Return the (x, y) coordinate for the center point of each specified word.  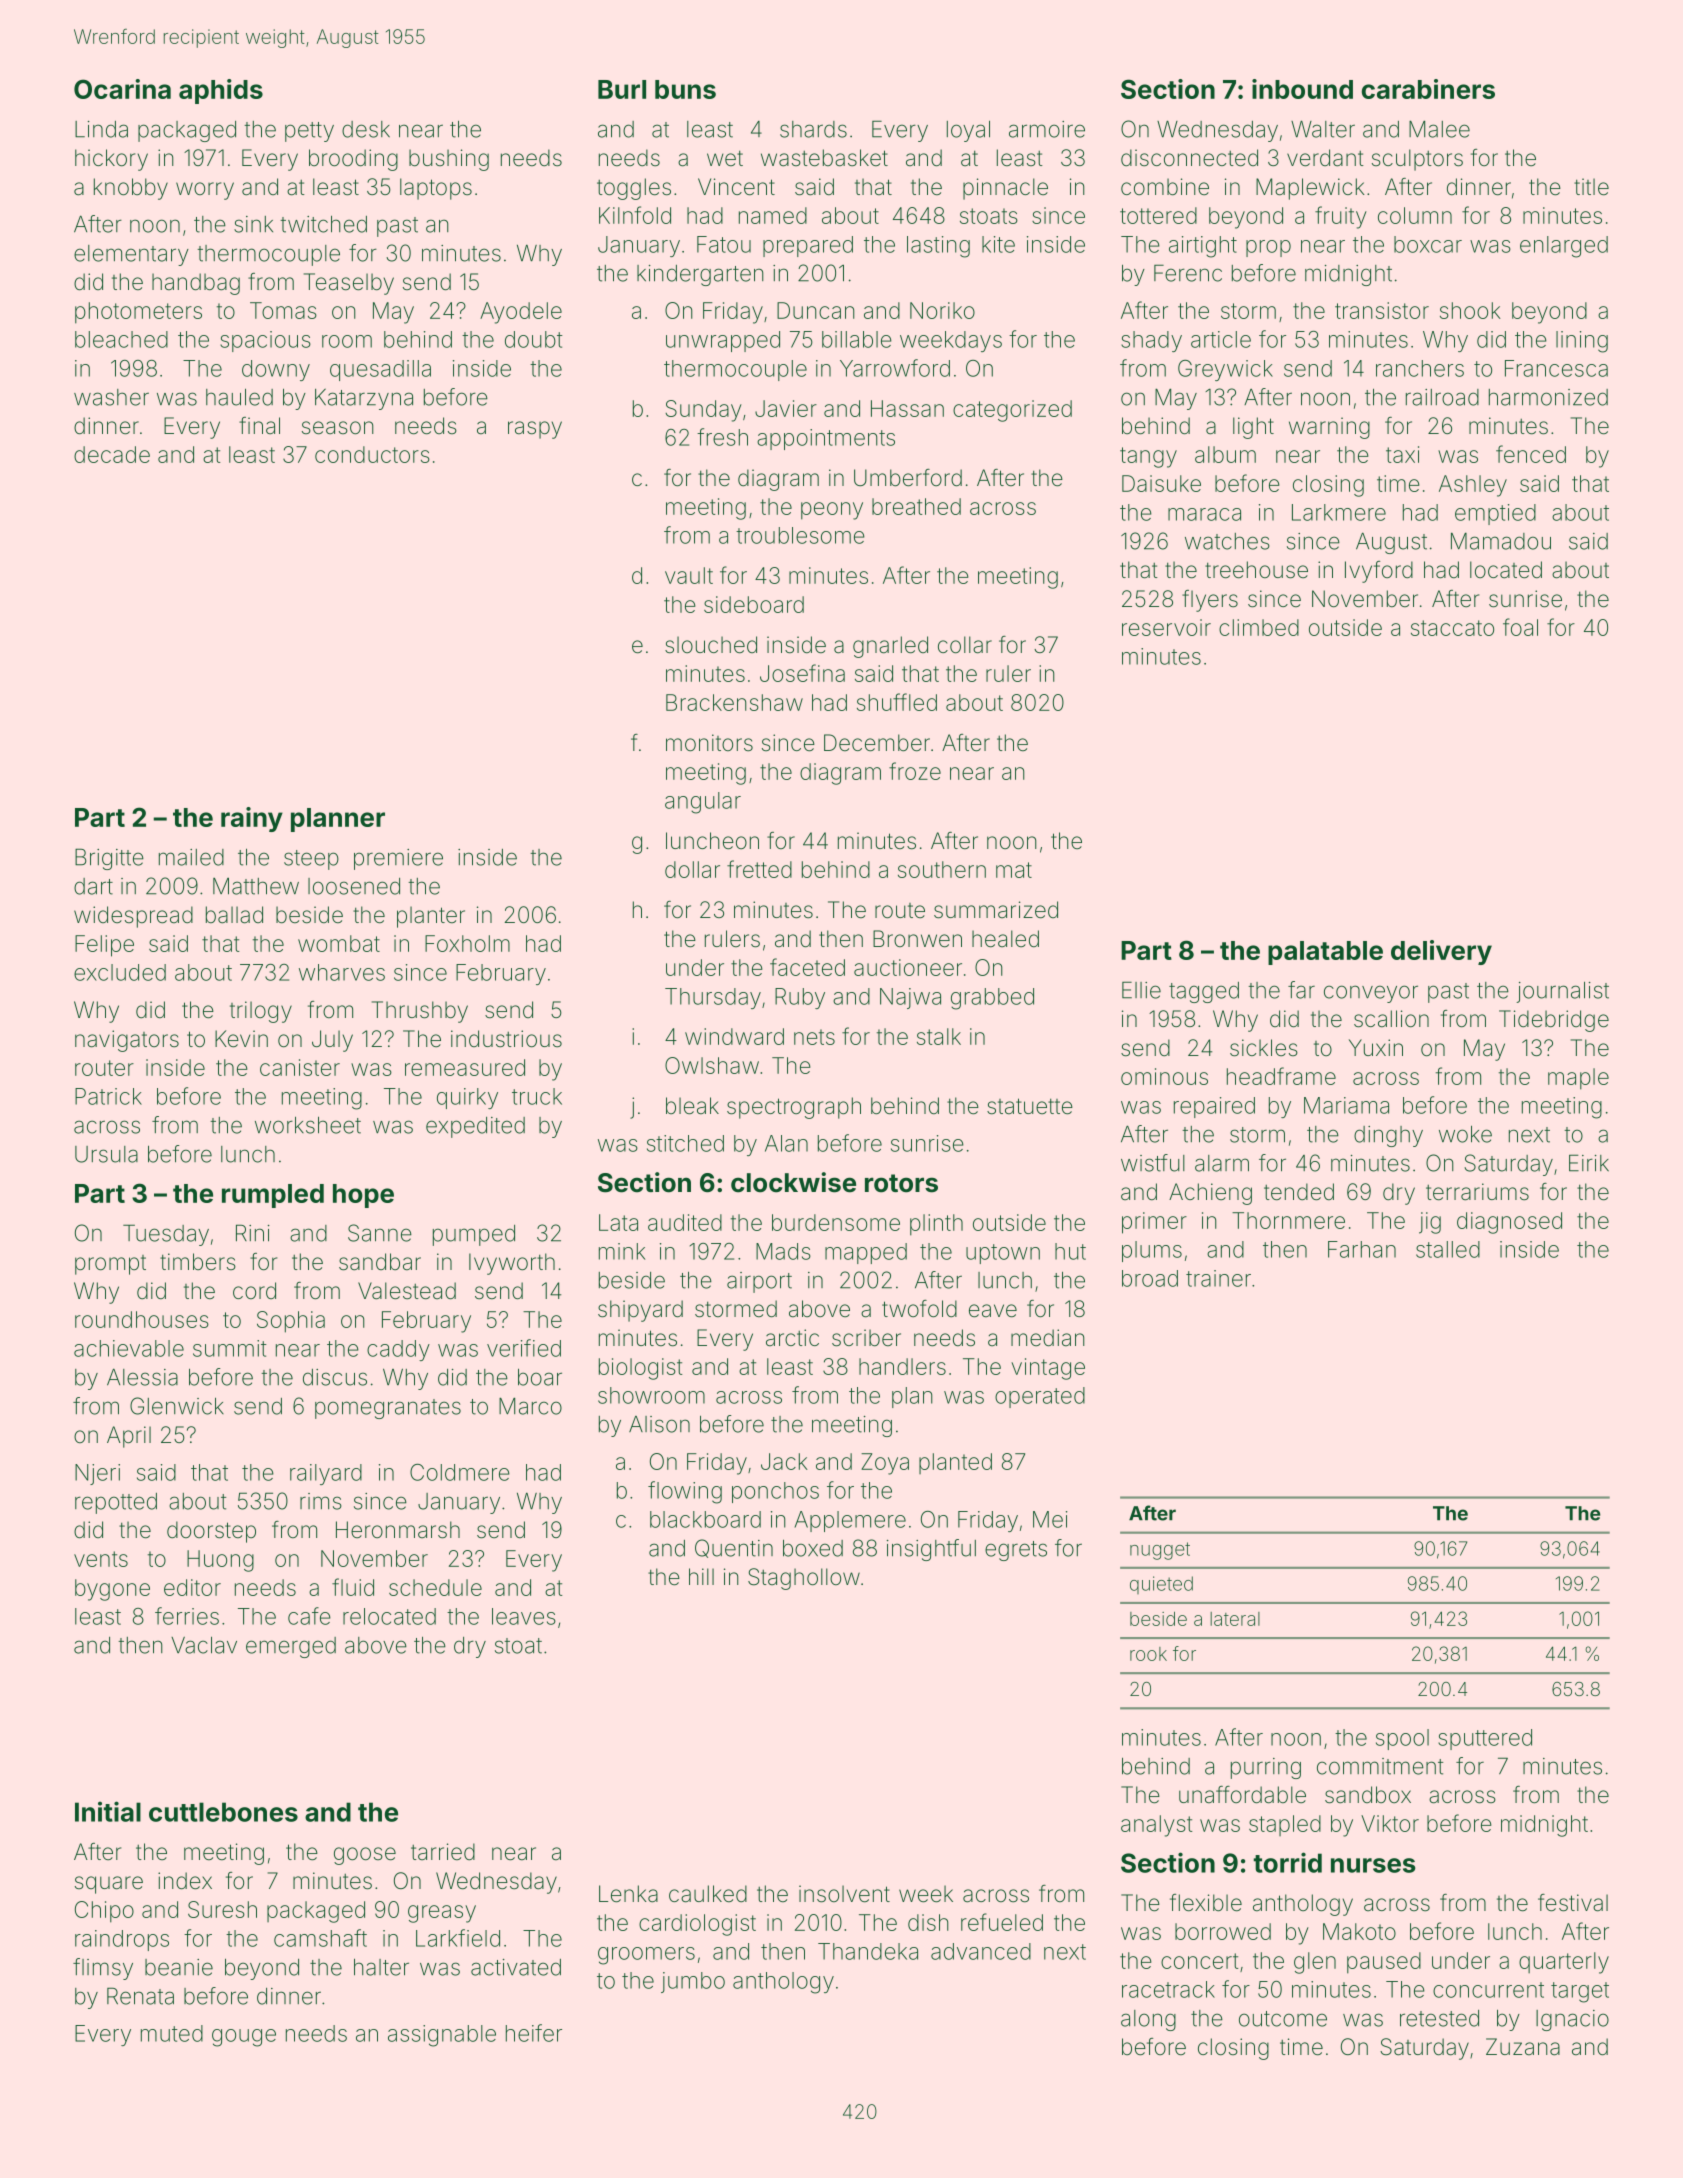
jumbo (693, 1982)
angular (703, 803)
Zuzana (1523, 2047)
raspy (535, 430)
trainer (1218, 1278)
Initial (108, 1811)
